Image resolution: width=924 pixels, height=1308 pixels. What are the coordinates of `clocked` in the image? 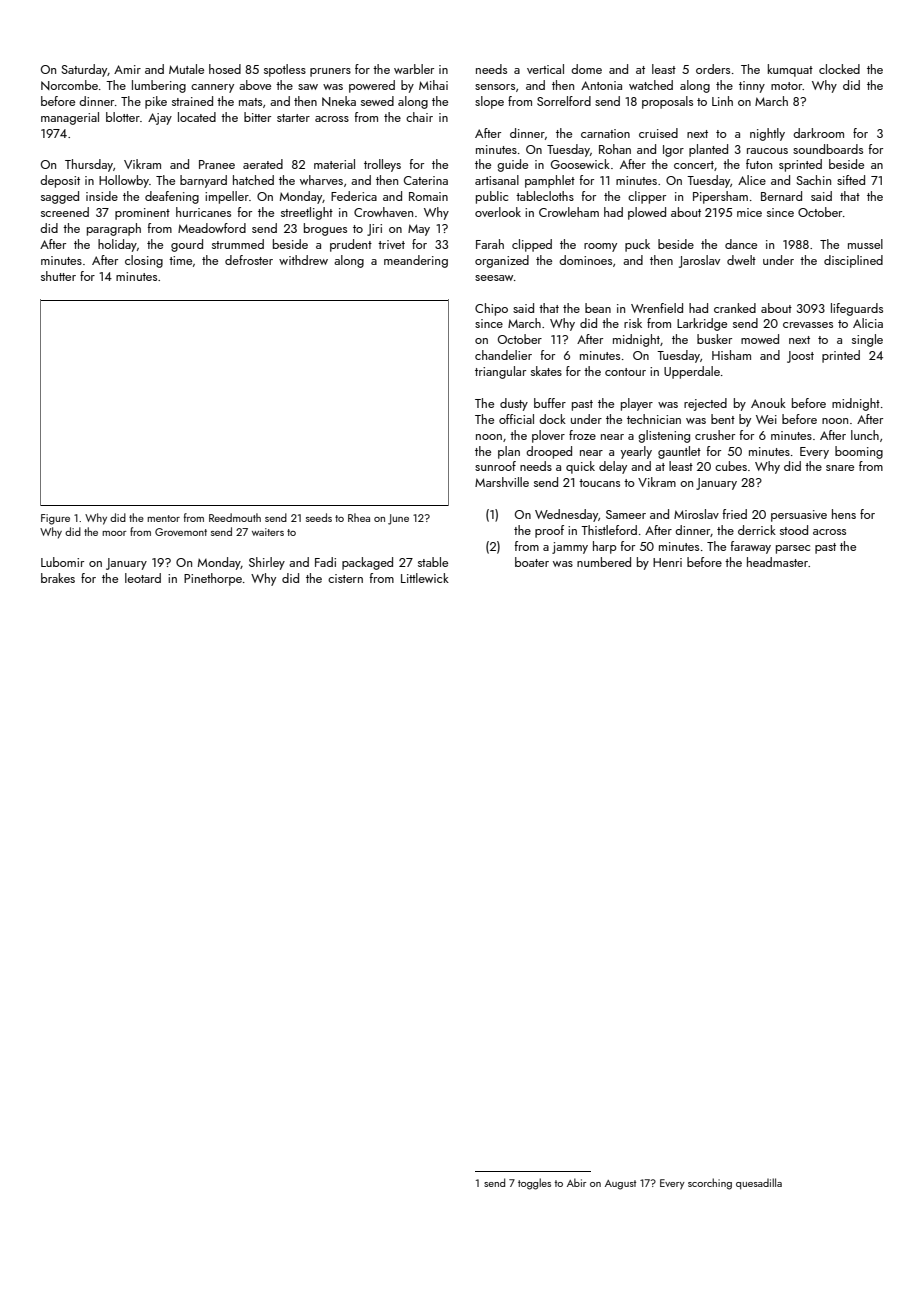 It's located at (839, 69).
